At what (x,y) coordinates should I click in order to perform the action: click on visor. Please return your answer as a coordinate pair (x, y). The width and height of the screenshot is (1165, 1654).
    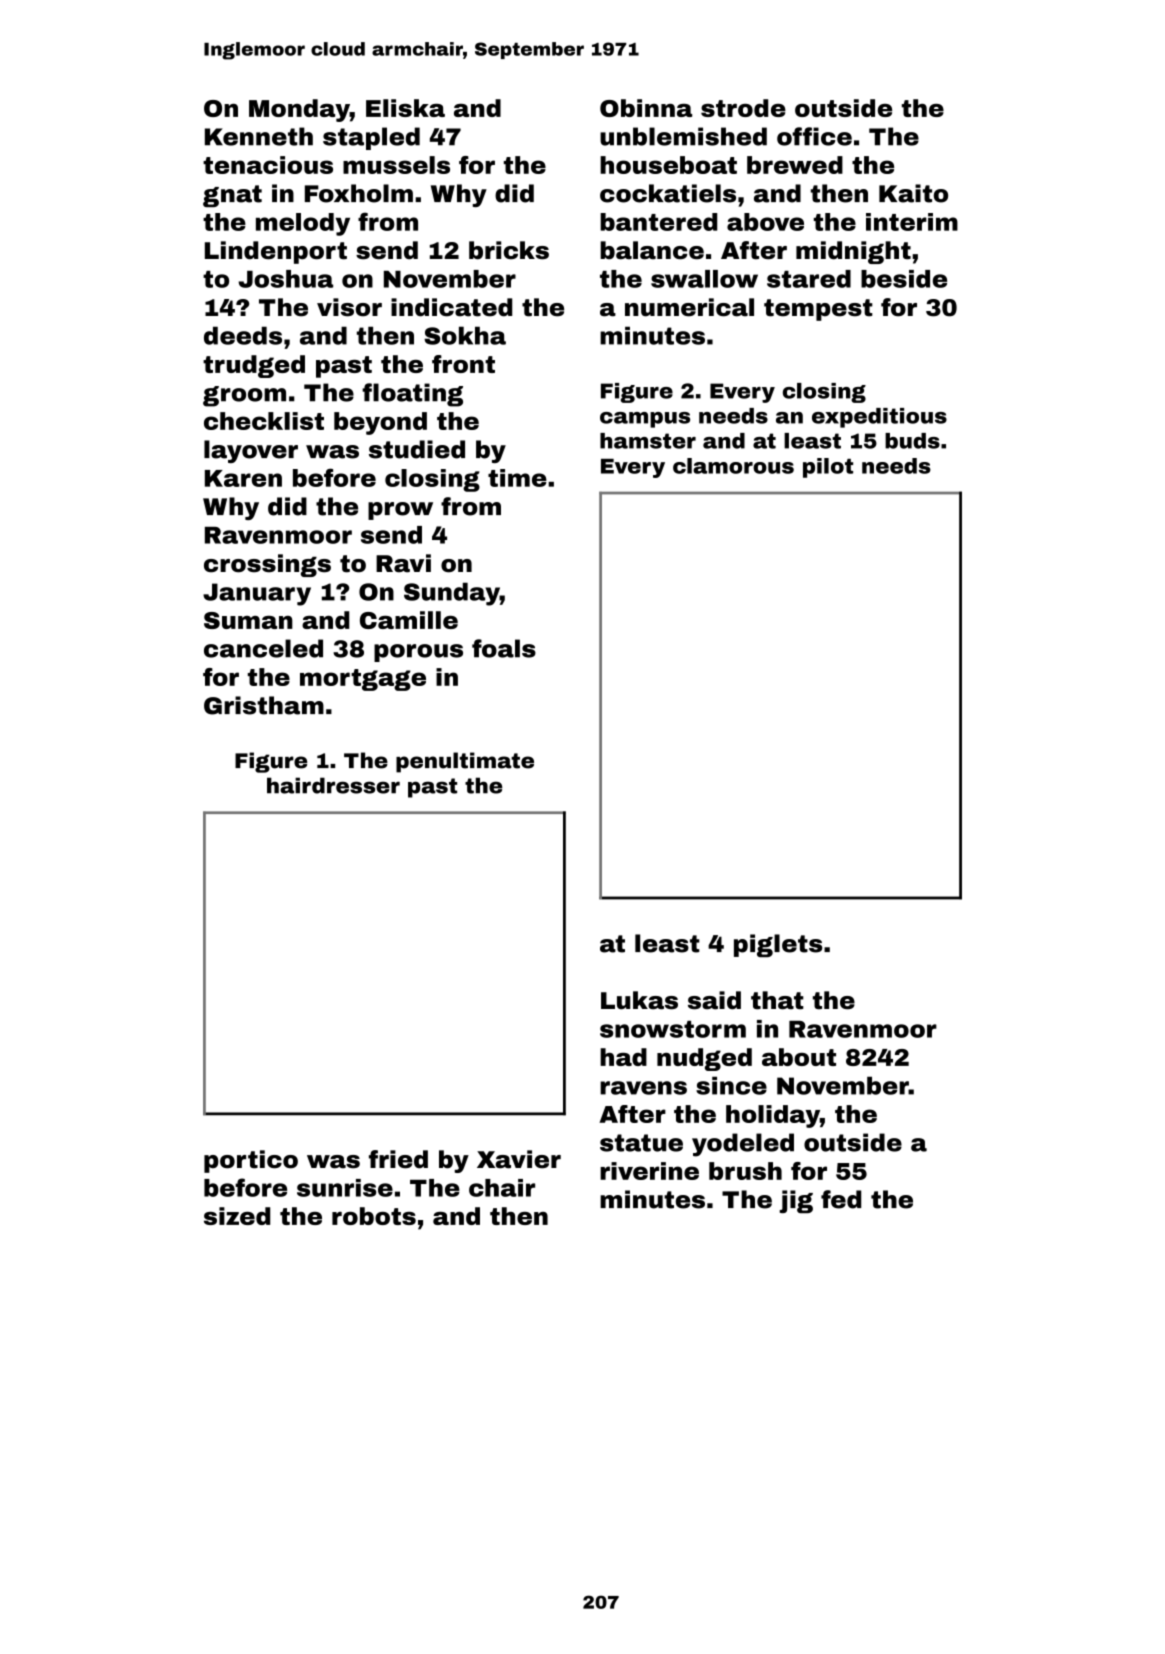
    Looking at the image, I should click on (349, 307).
